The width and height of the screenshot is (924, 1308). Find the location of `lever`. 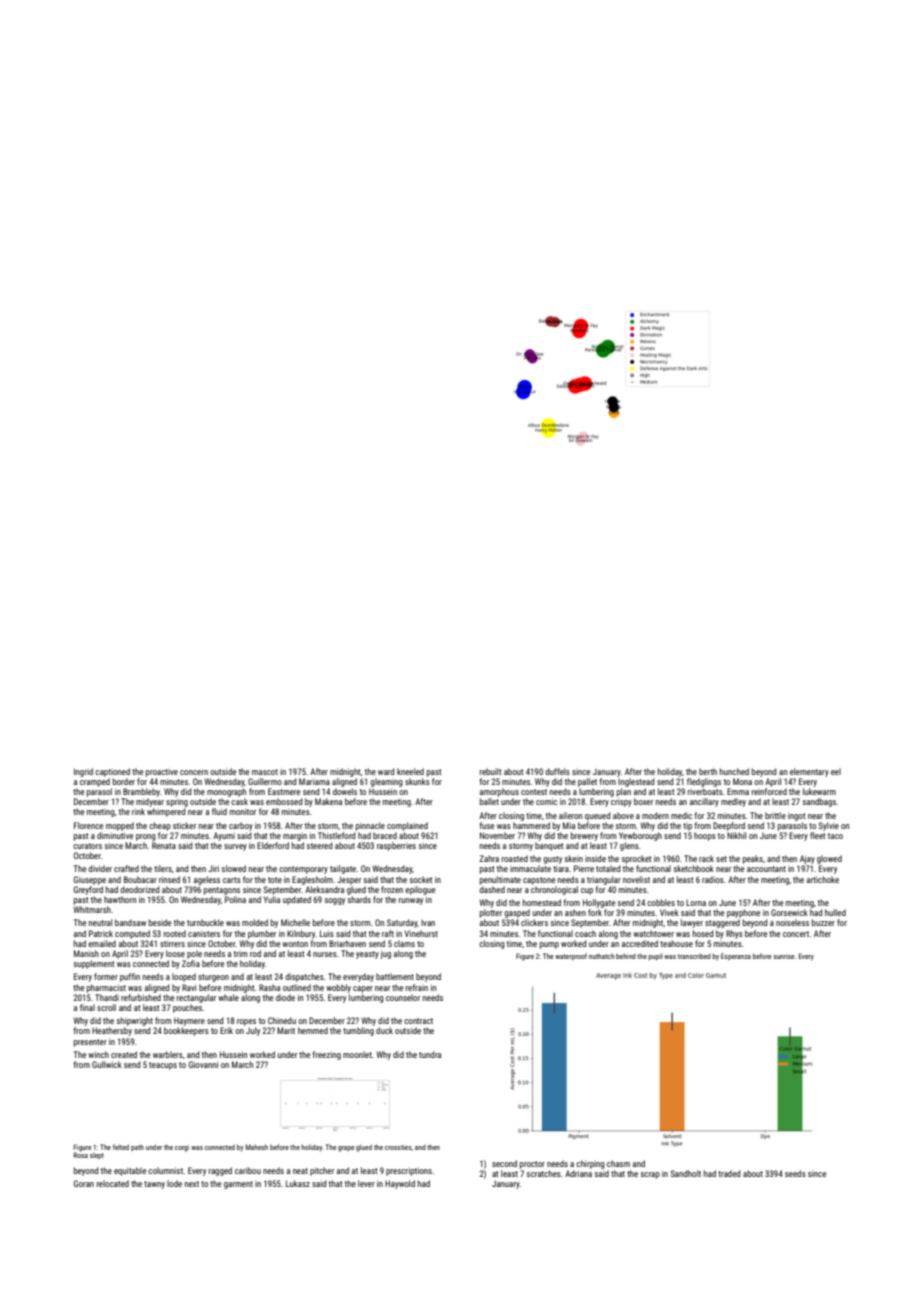

lever is located at coordinates (366, 1183).
